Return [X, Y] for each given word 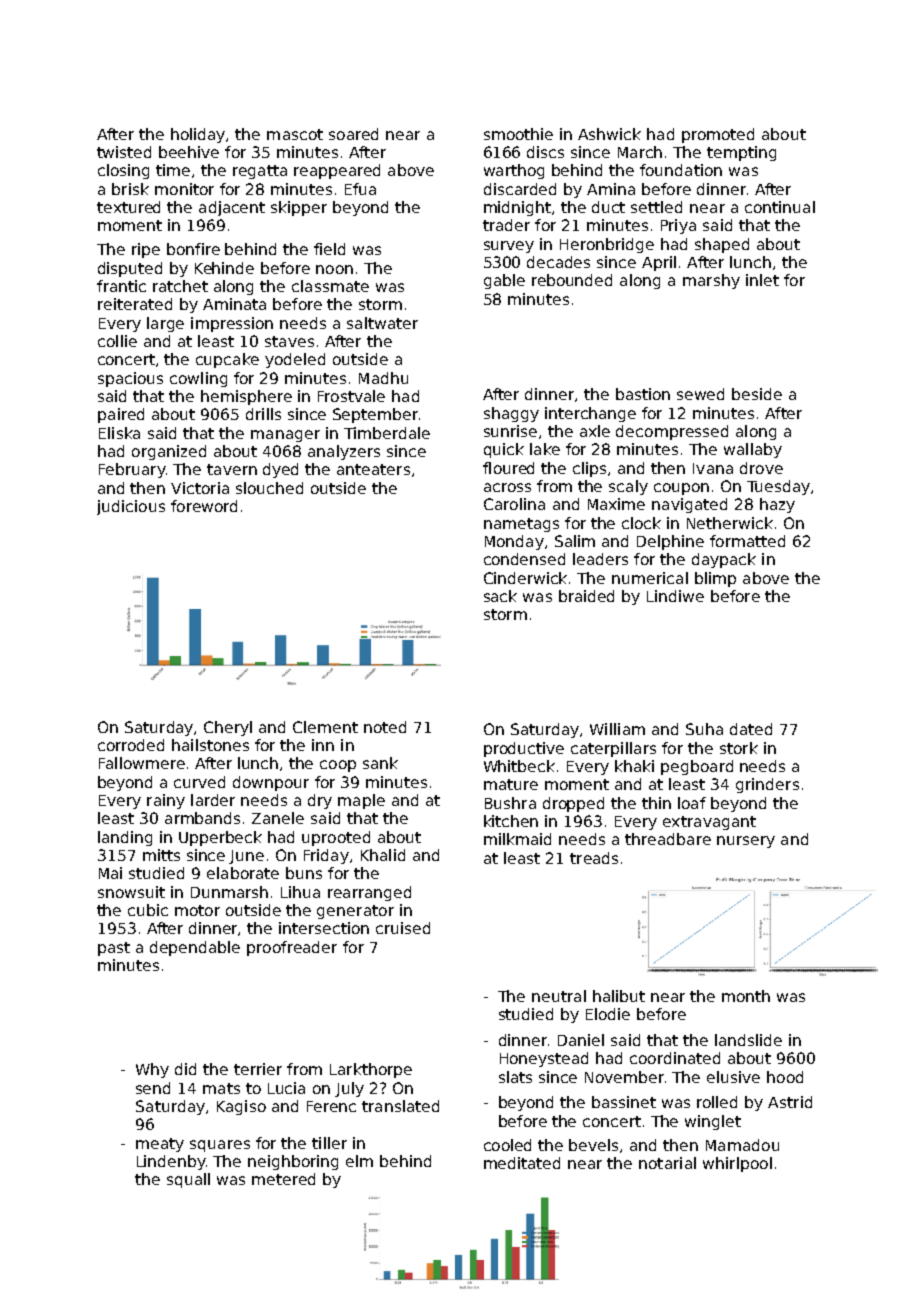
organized [169, 452]
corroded [131, 745]
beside [757, 394]
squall [188, 1180]
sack [500, 596]
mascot [295, 134]
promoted [718, 135]
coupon [681, 489]
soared [353, 134]
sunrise [510, 431]
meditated [522, 1163]
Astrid [790, 1102]
